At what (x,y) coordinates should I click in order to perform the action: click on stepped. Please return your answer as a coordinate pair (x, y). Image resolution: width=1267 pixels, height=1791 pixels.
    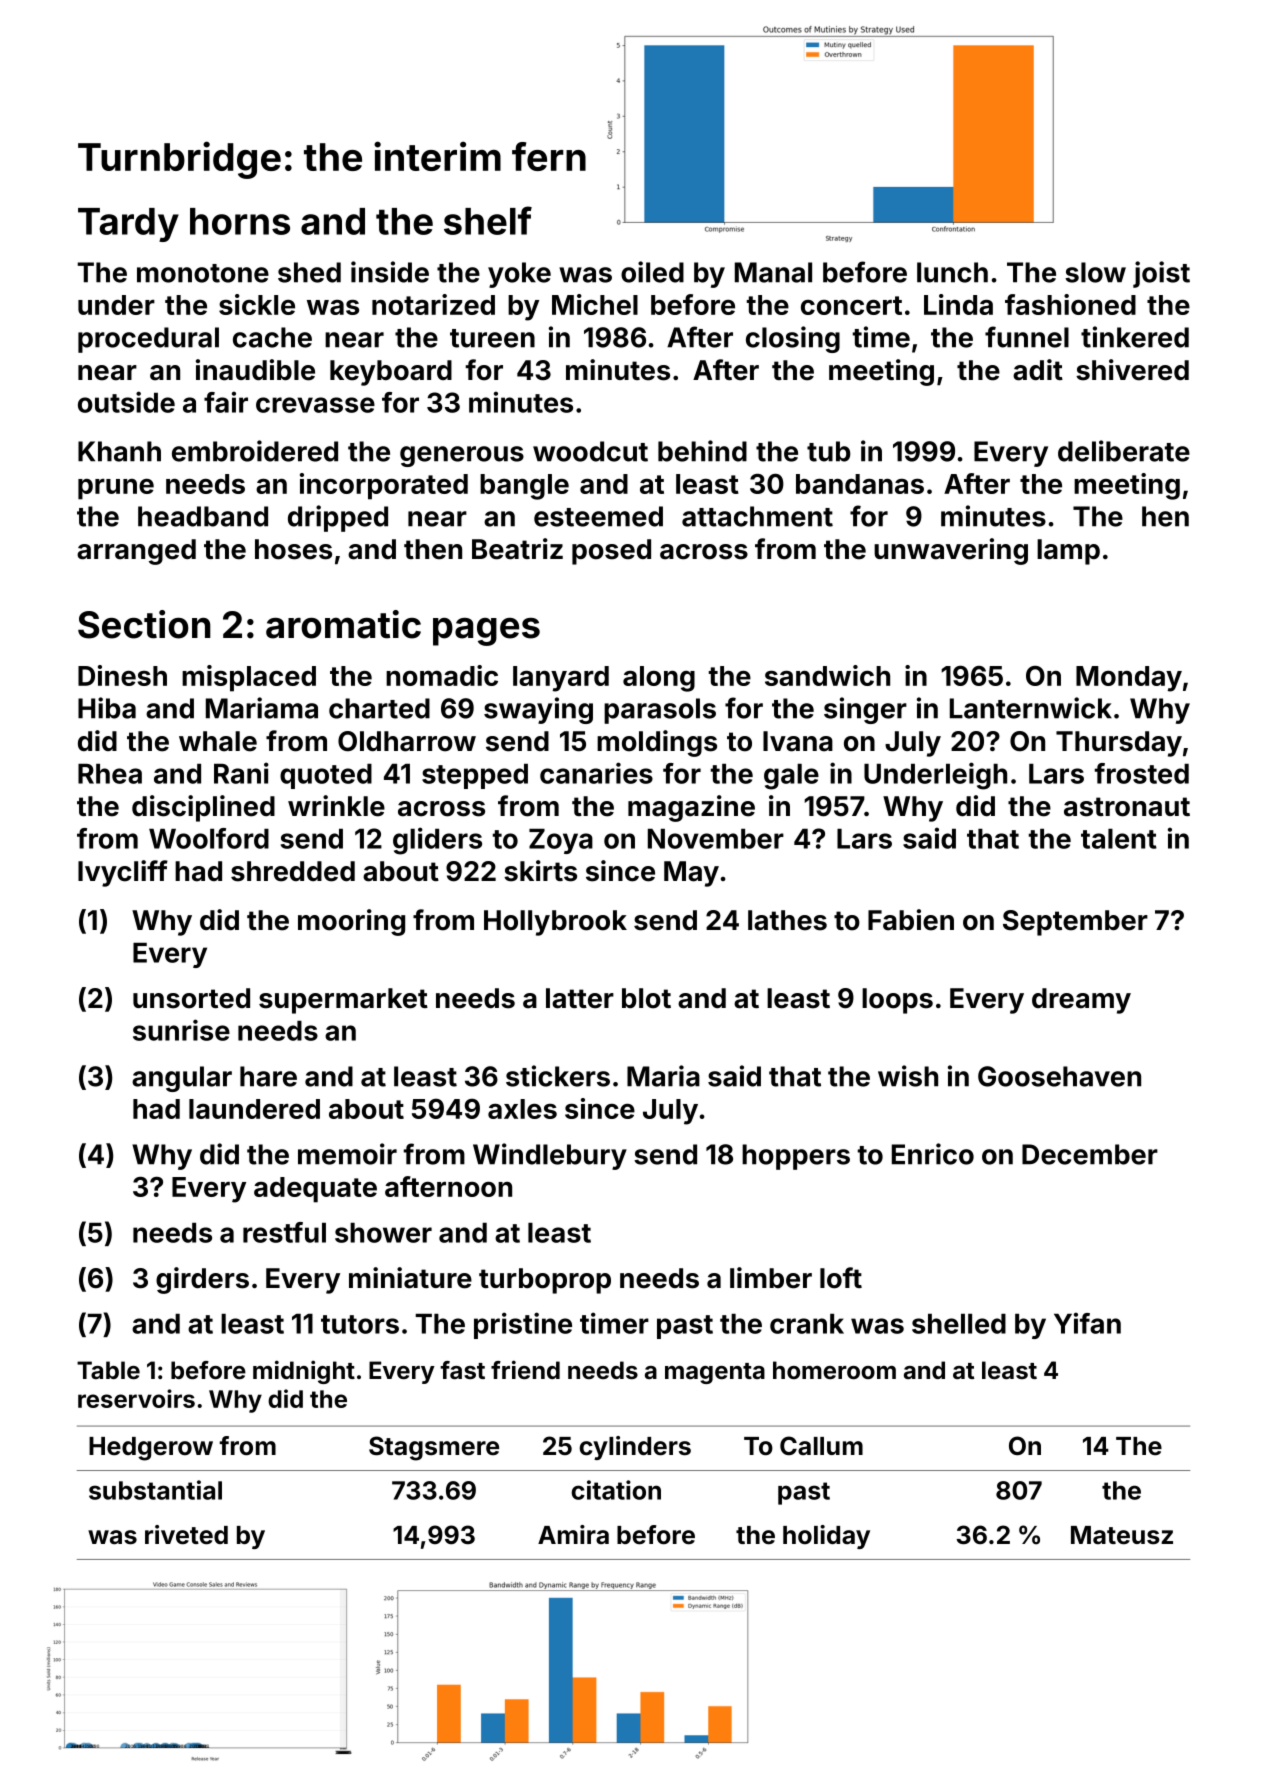
    Looking at the image, I should click on (475, 776).
